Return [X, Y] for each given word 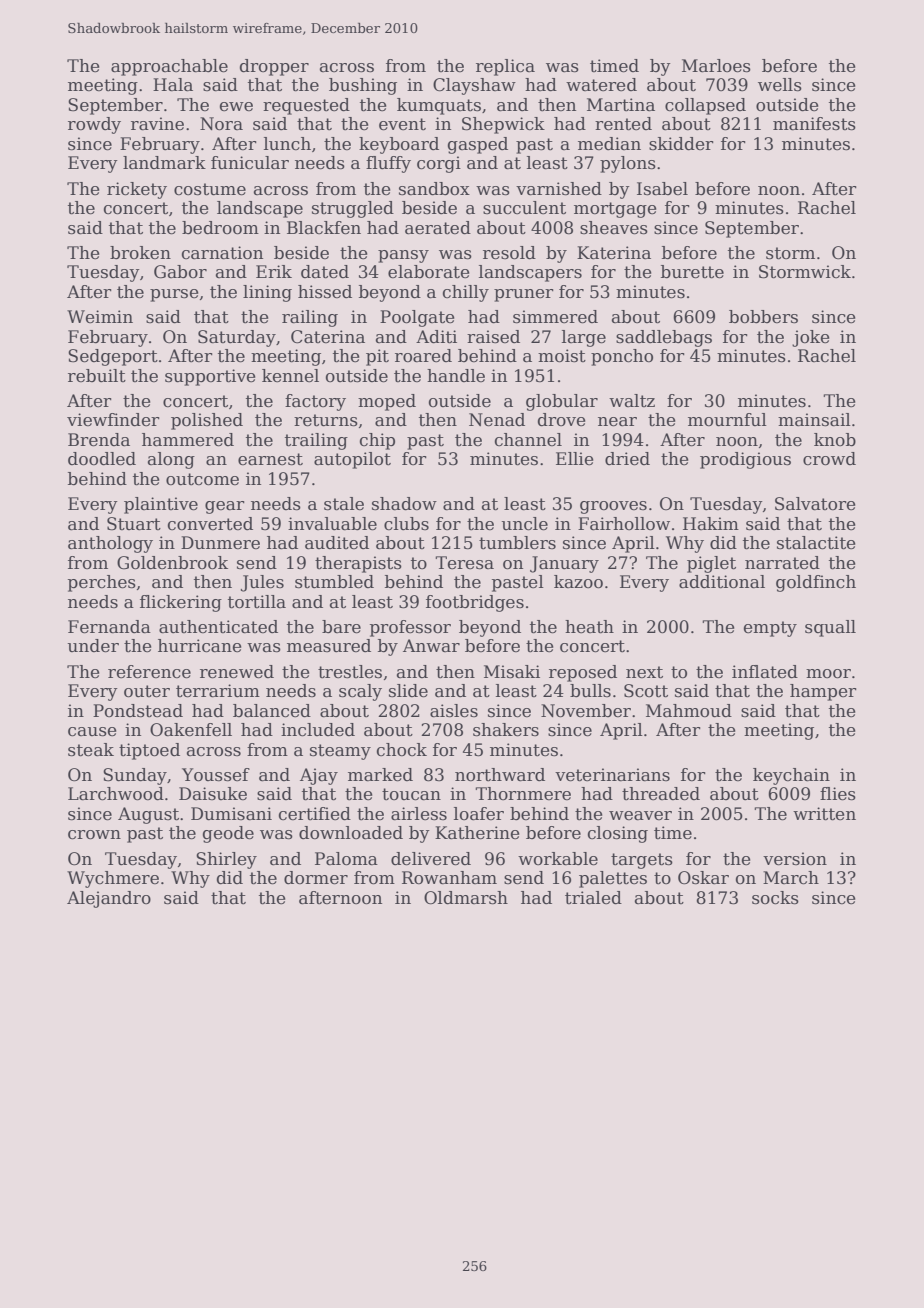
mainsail [814, 420]
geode [228, 834]
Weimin [100, 317]
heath [589, 627]
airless [419, 814]
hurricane [199, 646]
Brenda [99, 440]
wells [780, 85]
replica [505, 67]
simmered [555, 317]
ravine [157, 124]
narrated [782, 563]
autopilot [352, 460]
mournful [727, 420]
